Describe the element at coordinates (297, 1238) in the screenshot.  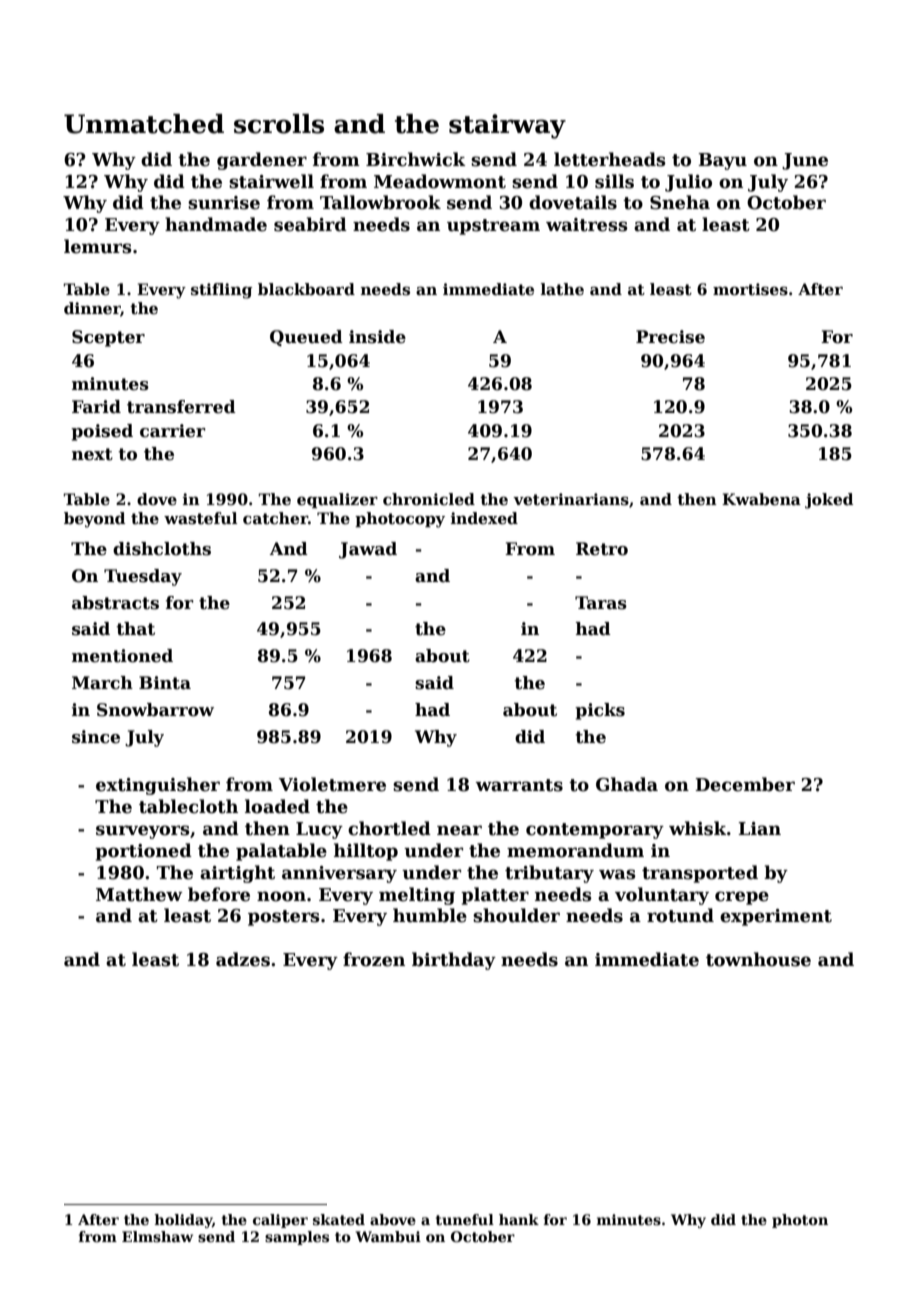
I see `samples` at that location.
